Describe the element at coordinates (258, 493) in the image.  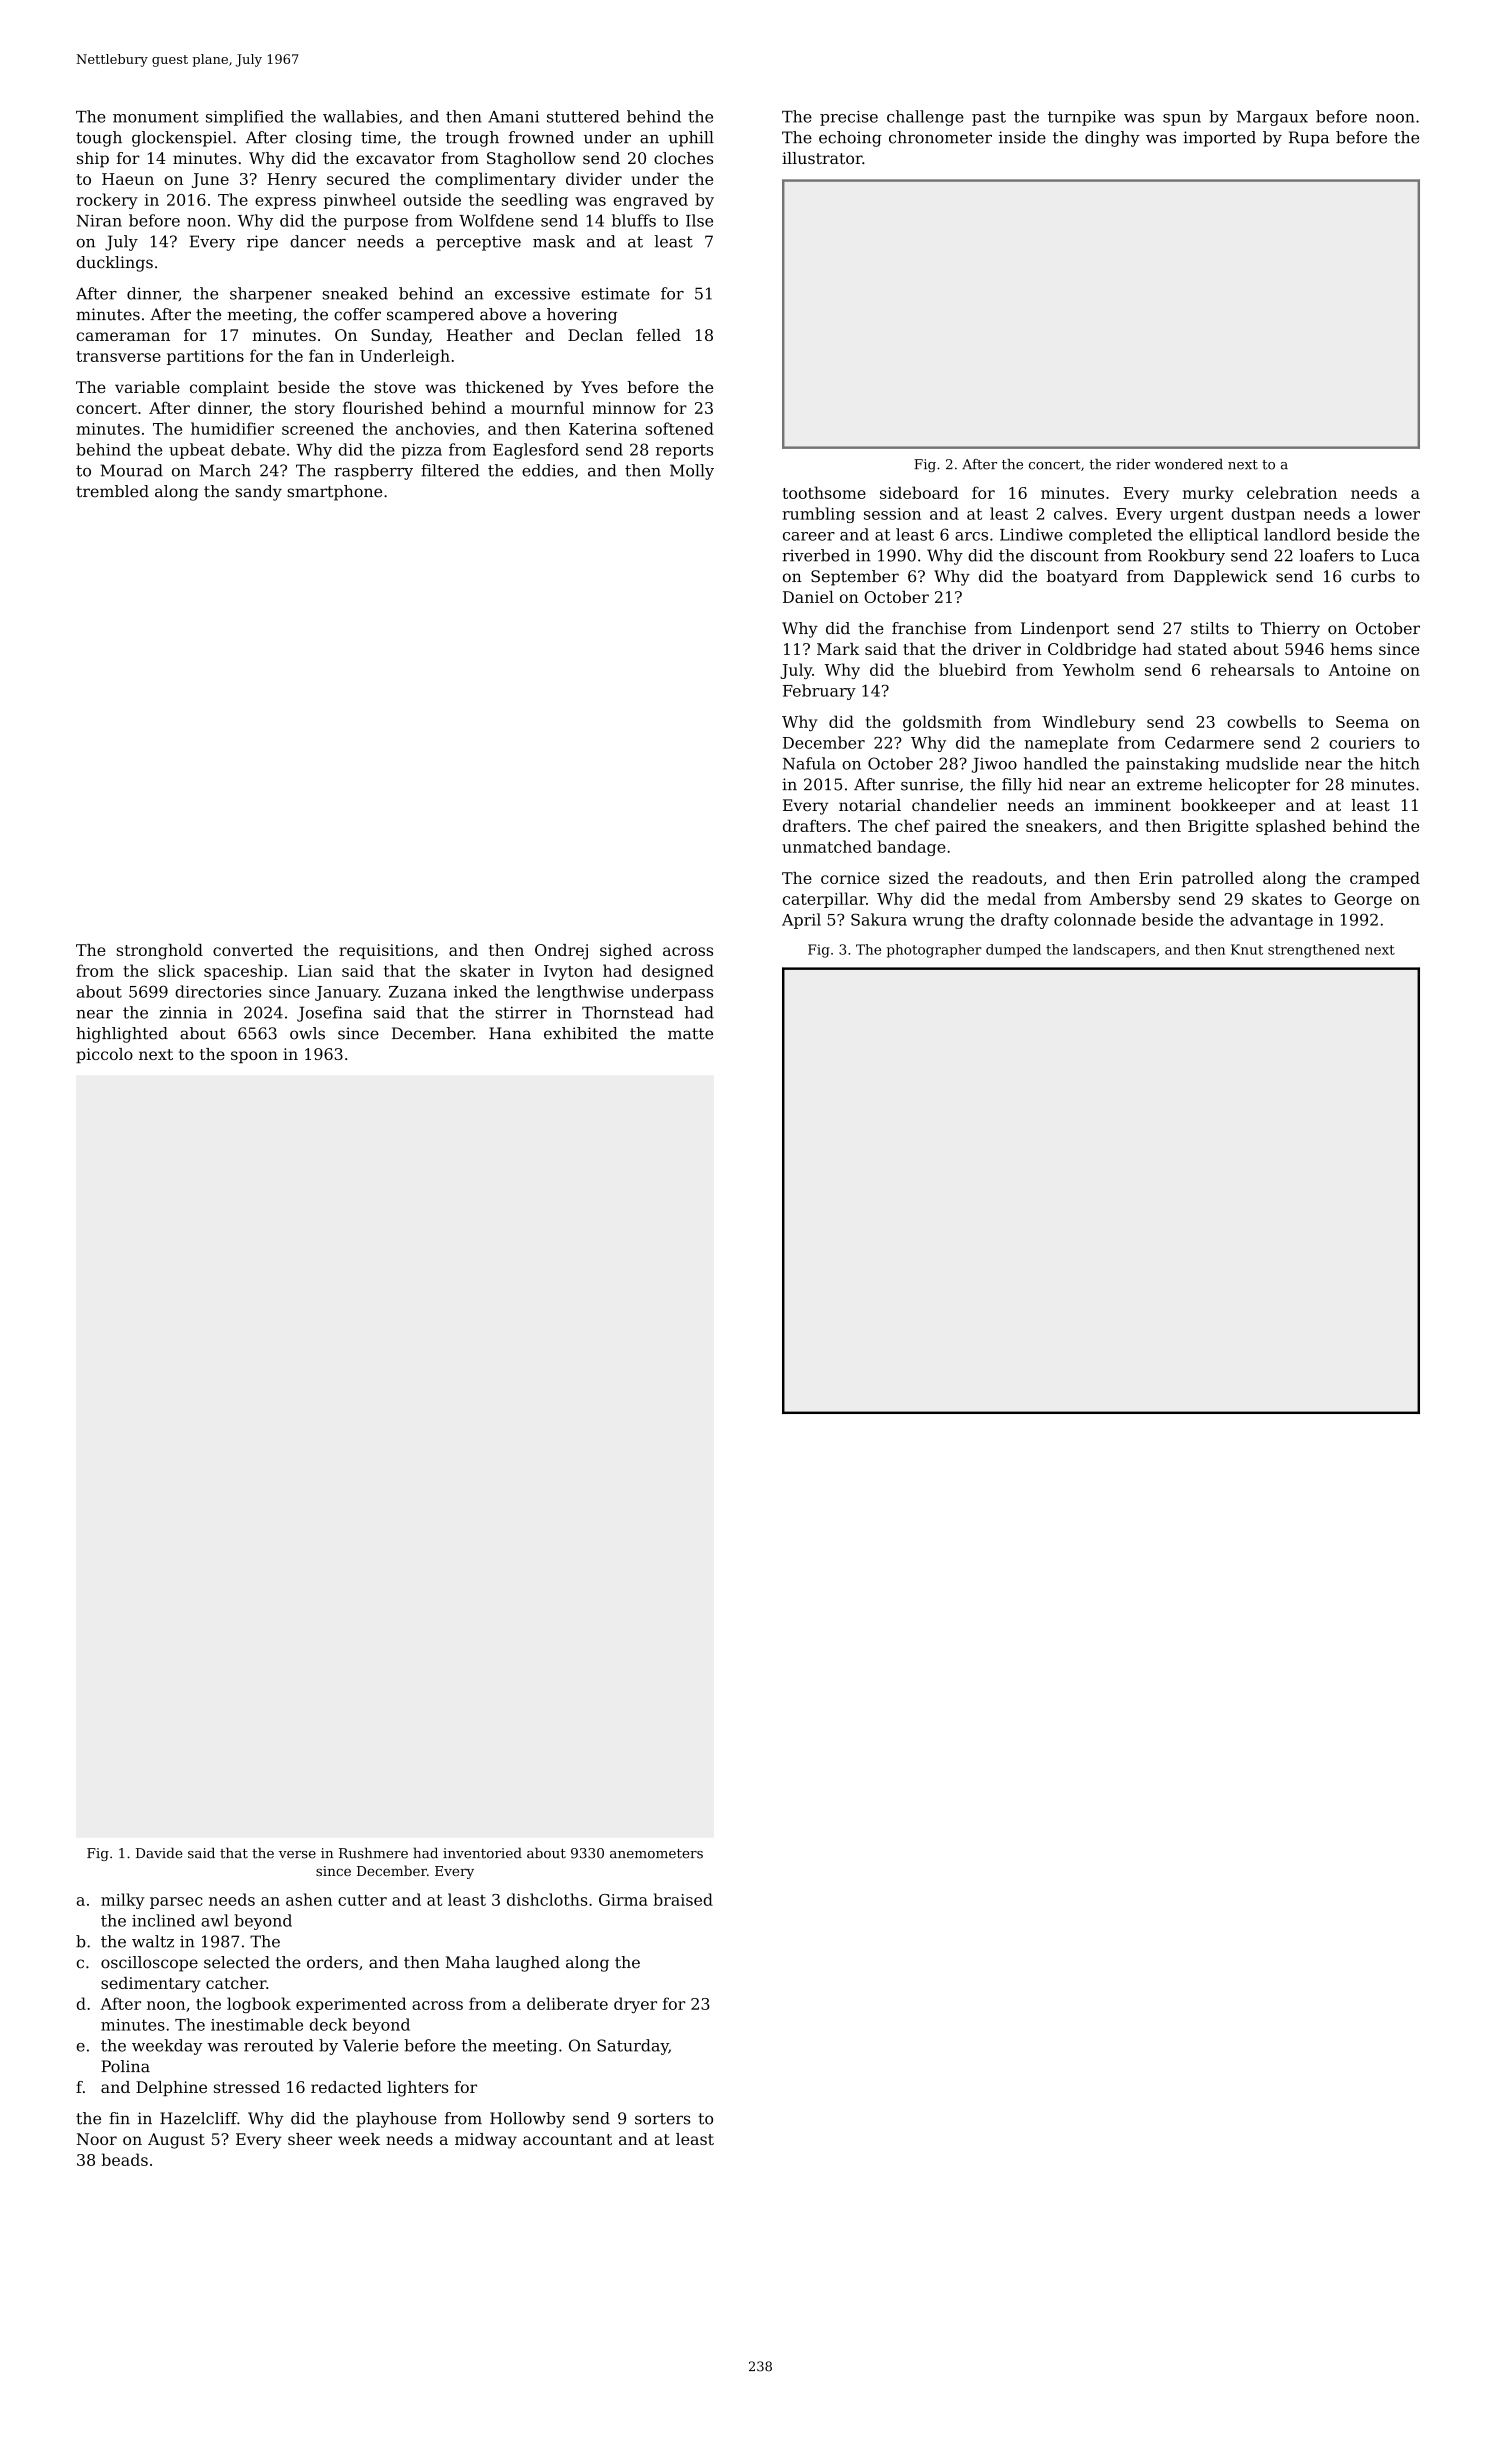
I see `sandy` at that location.
